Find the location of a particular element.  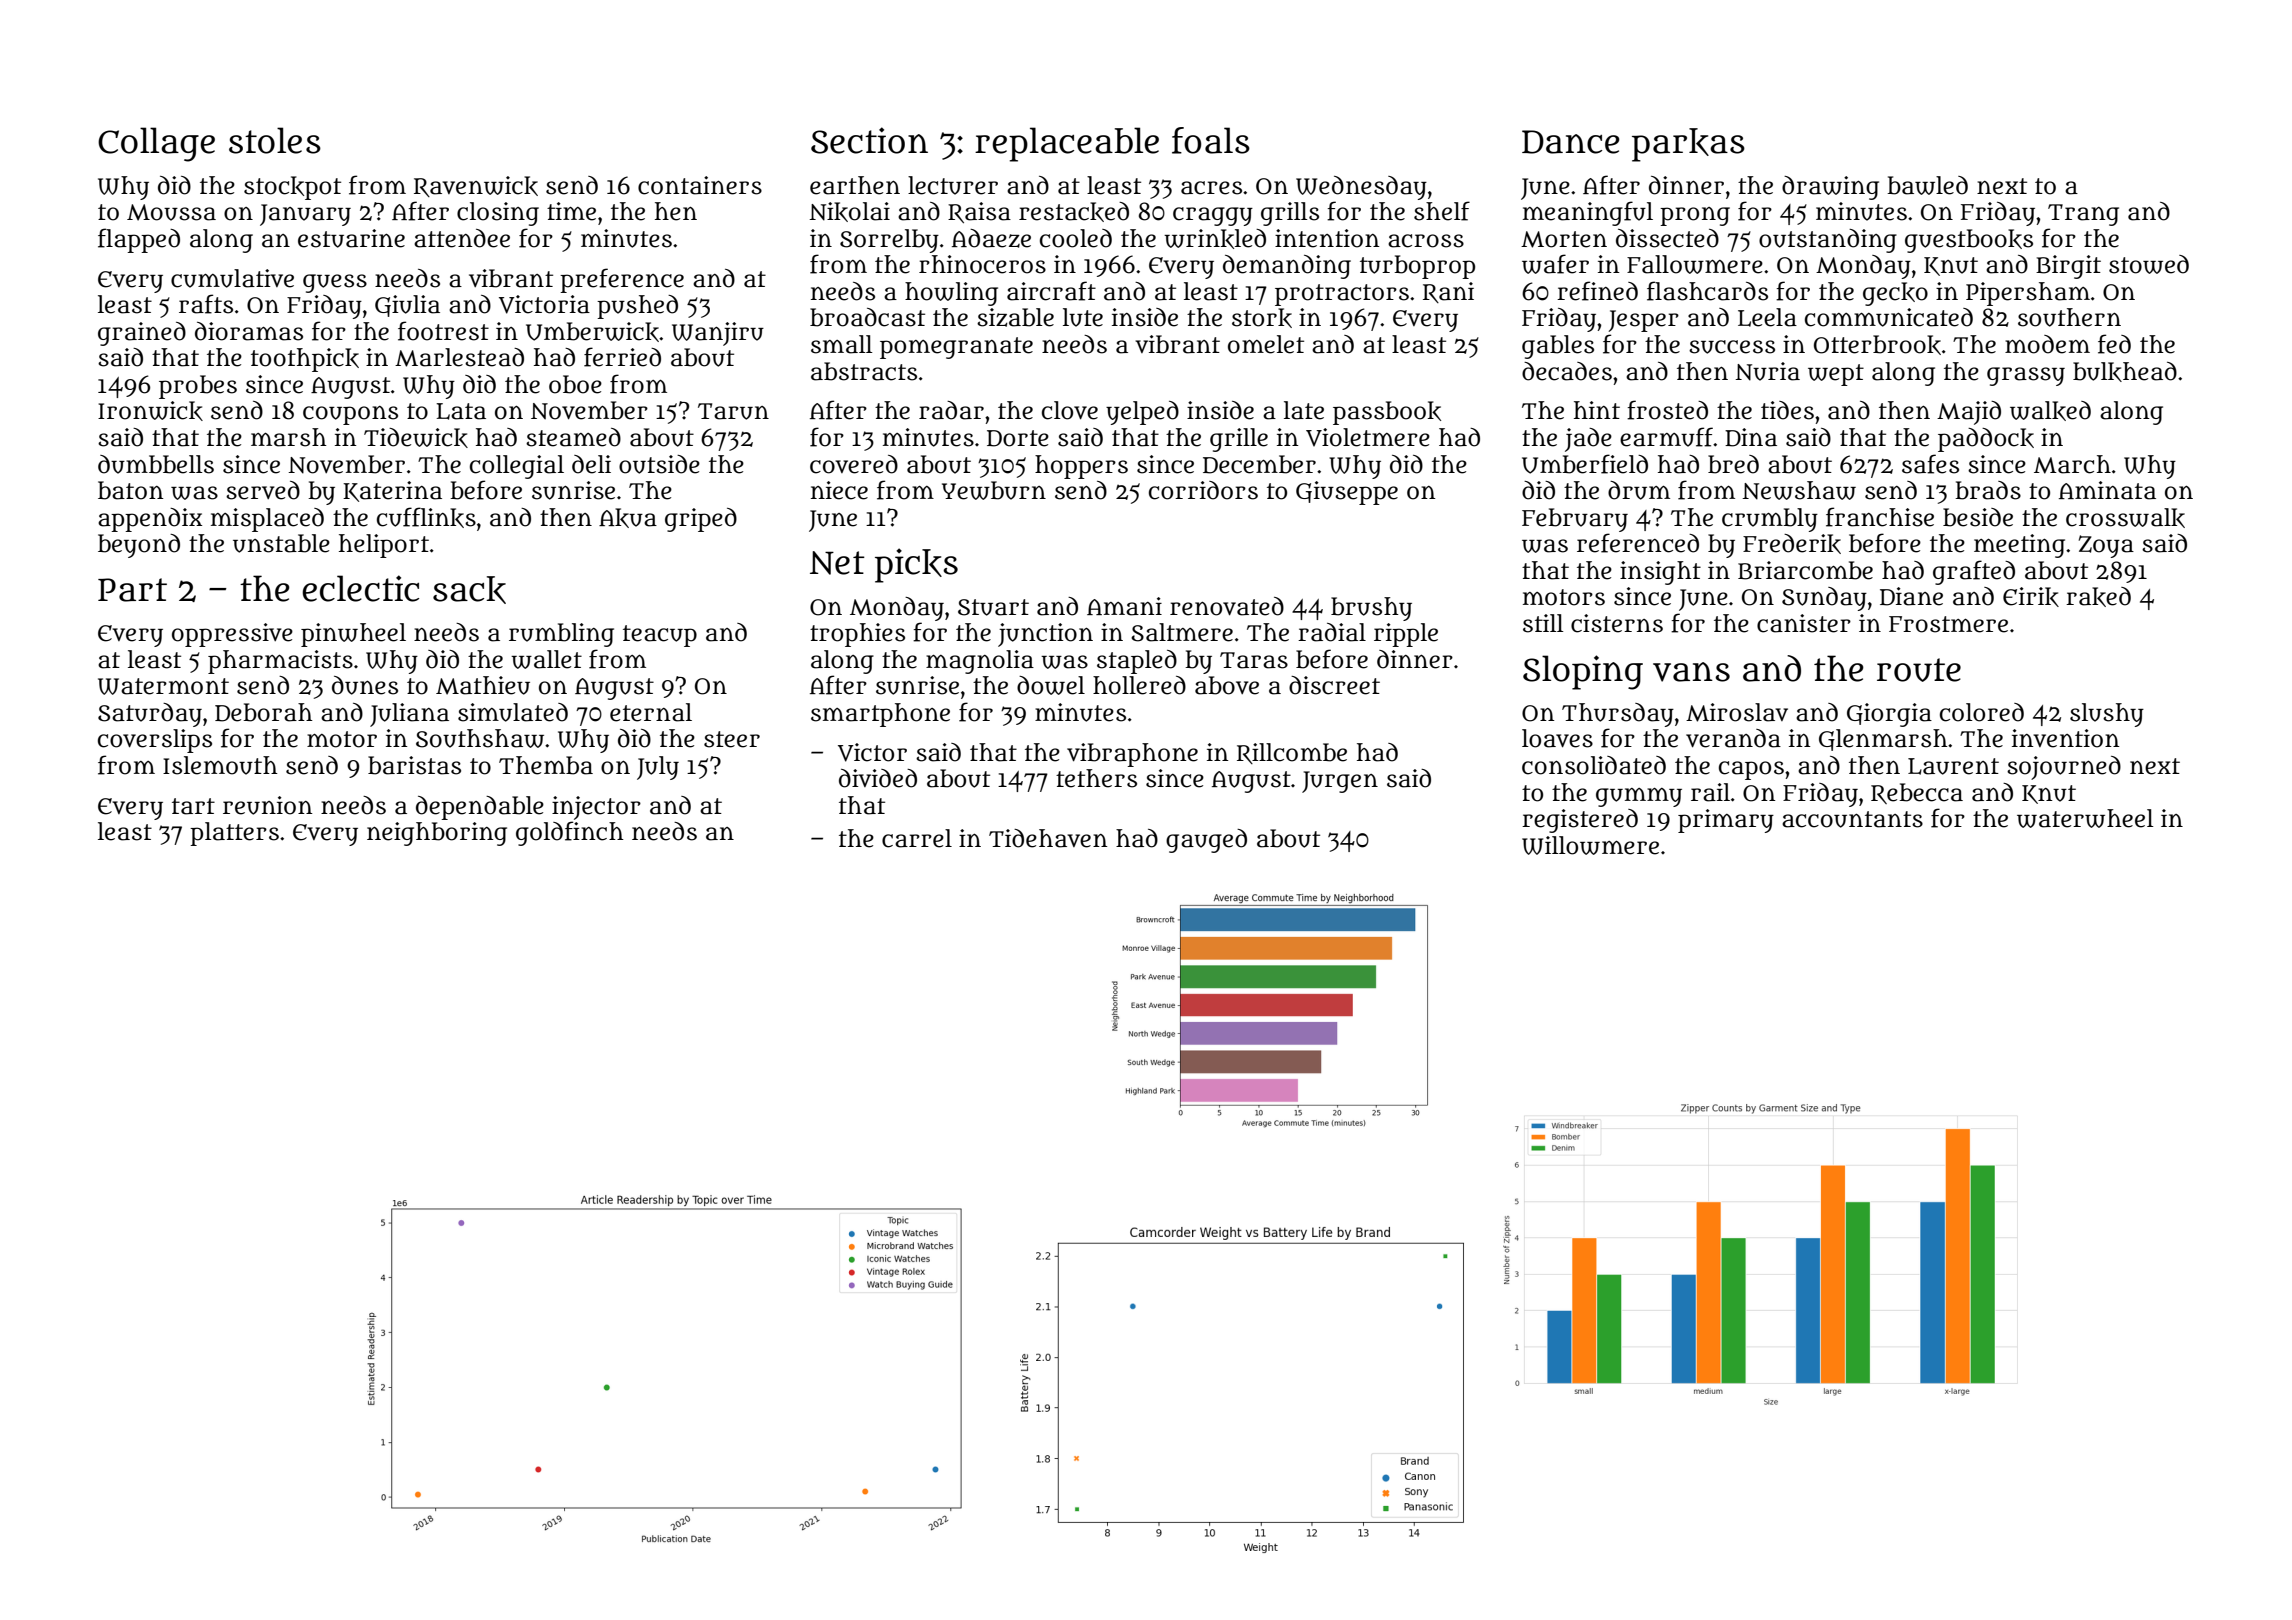

Section is located at coordinates (869, 140).
